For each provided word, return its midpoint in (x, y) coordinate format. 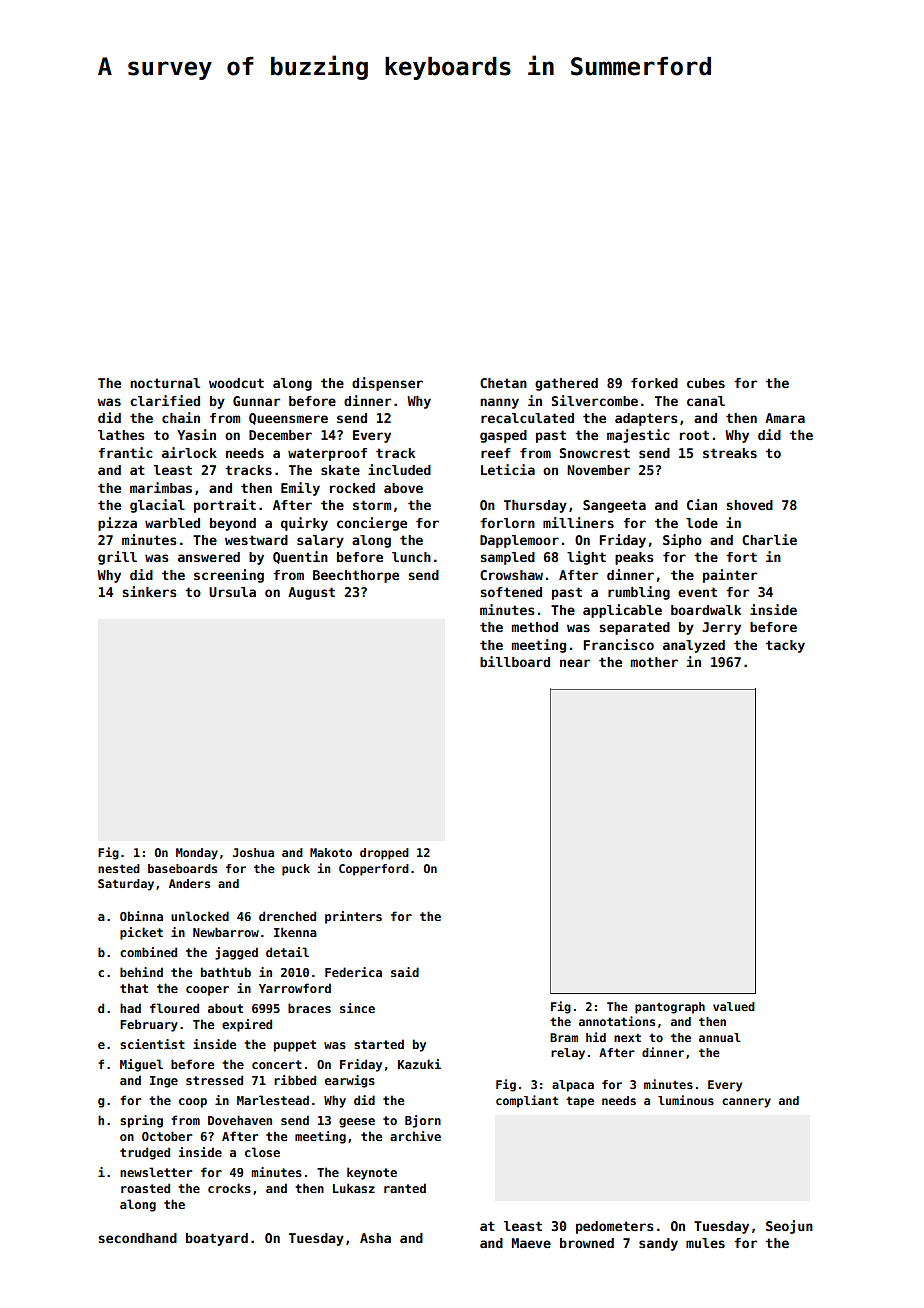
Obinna (141, 916)
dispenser (387, 384)
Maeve (531, 1243)
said (405, 972)
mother (654, 662)
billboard (515, 661)
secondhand (137, 1238)
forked (654, 383)
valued (734, 1006)
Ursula (232, 592)
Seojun (789, 1227)
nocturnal (165, 383)
